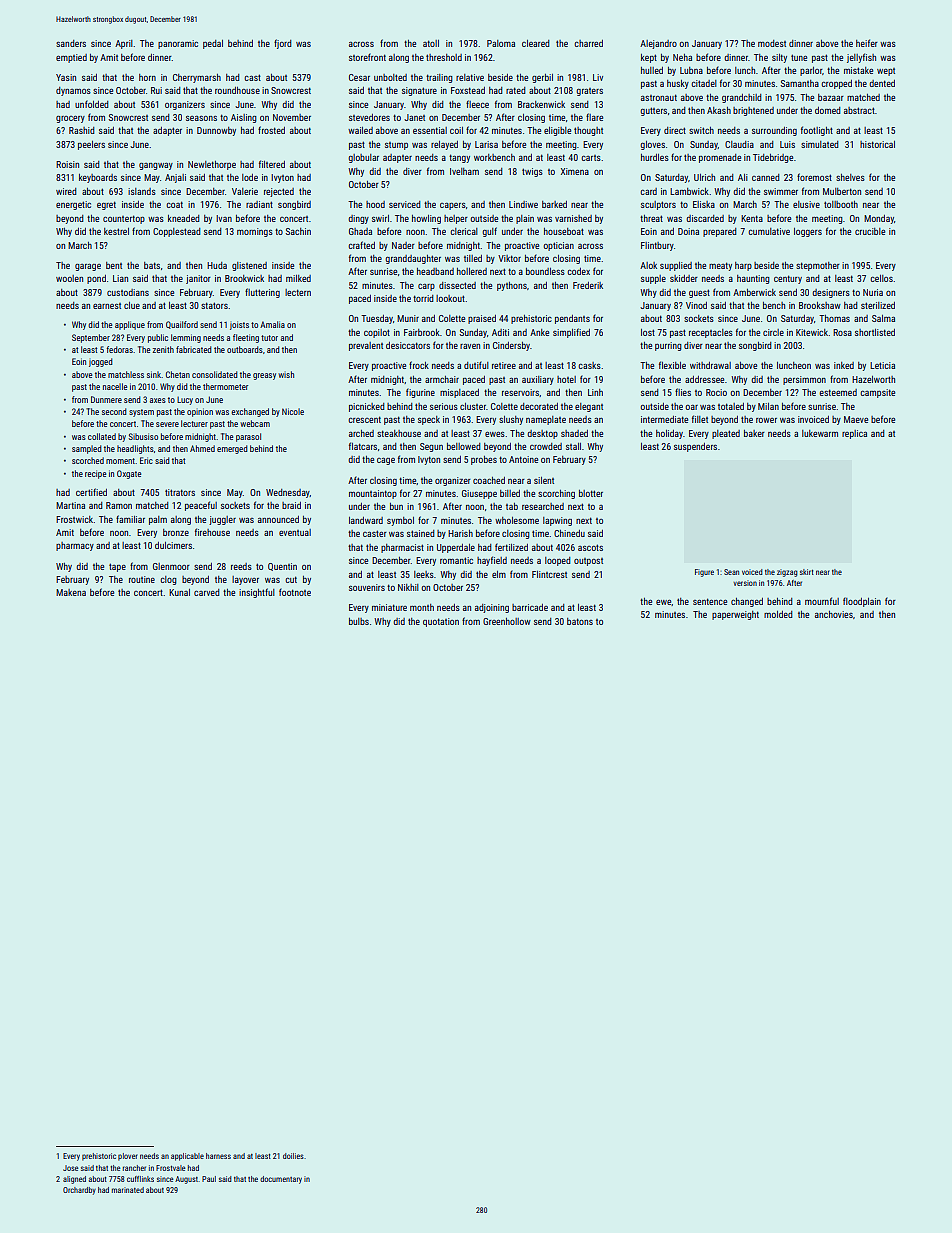 The image size is (952, 1233). Describe the element at coordinates (281, 1180) in the screenshot. I see `documentary` at that location.
